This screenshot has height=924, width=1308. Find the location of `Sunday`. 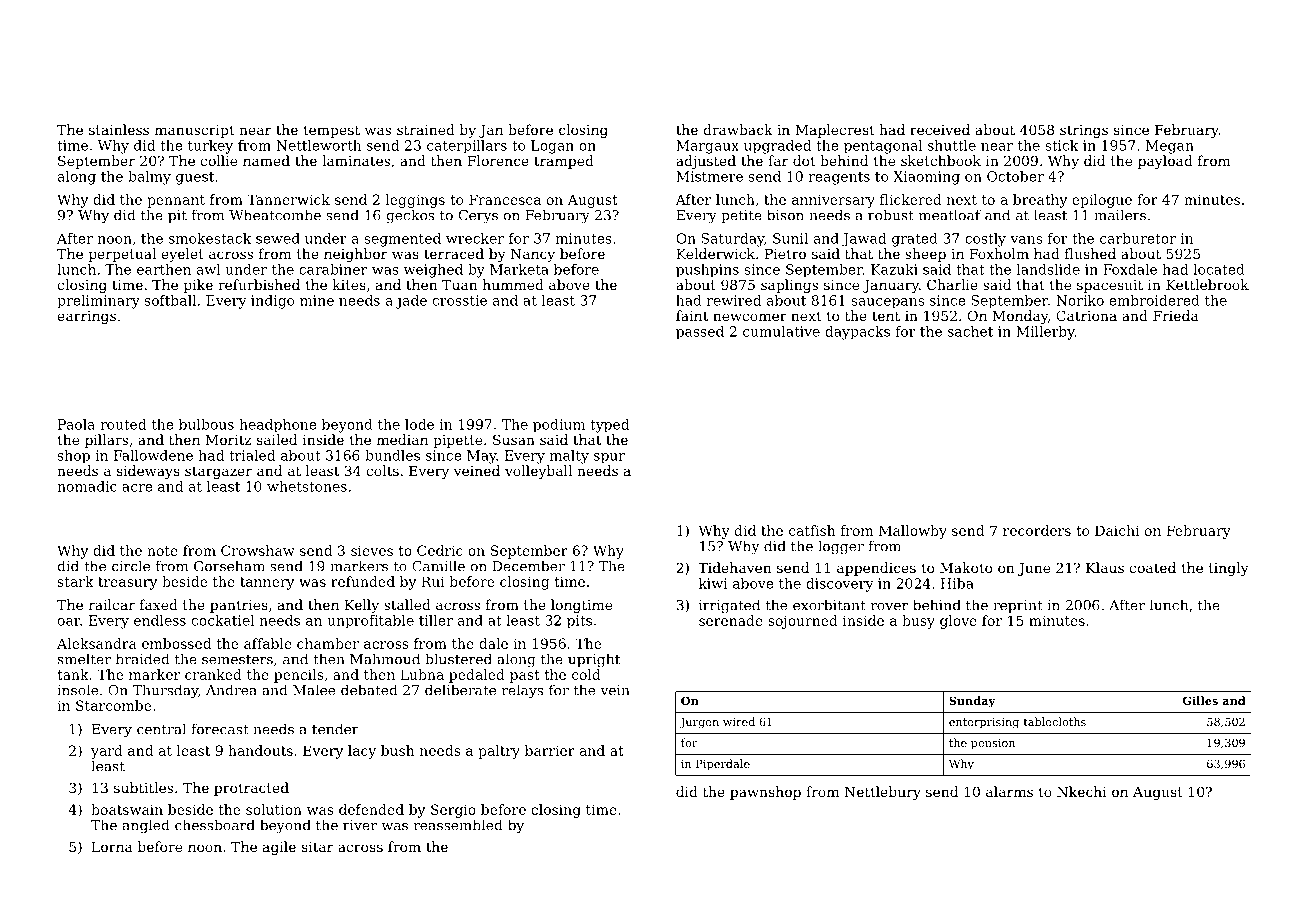

Sunday is located at coordinates (972, 702).
